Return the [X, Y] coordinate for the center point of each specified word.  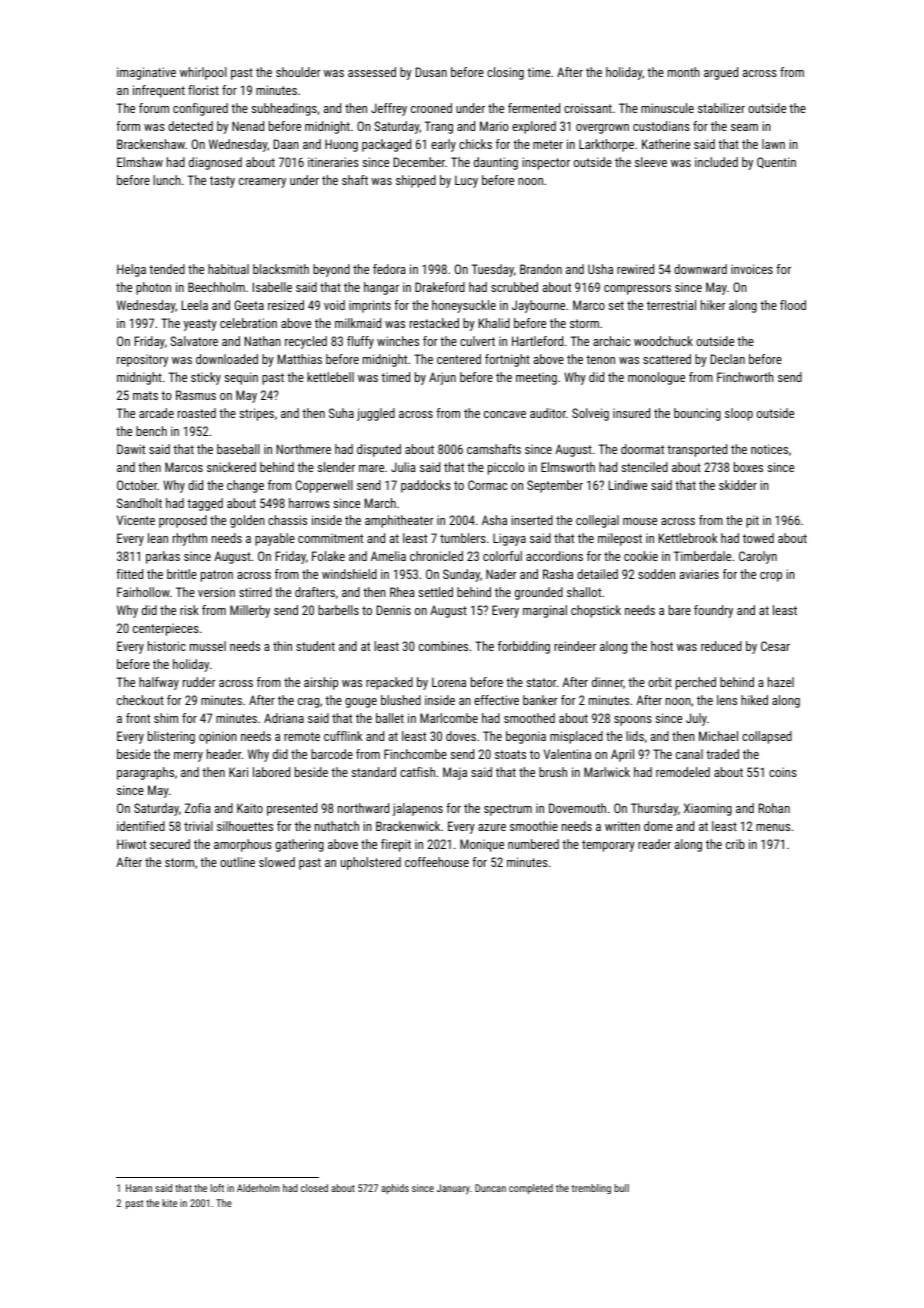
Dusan [431, 72]
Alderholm [258, 1188]
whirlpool [203, 73]
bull [621, 1188]
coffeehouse [437, 862]
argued [721, 73]
